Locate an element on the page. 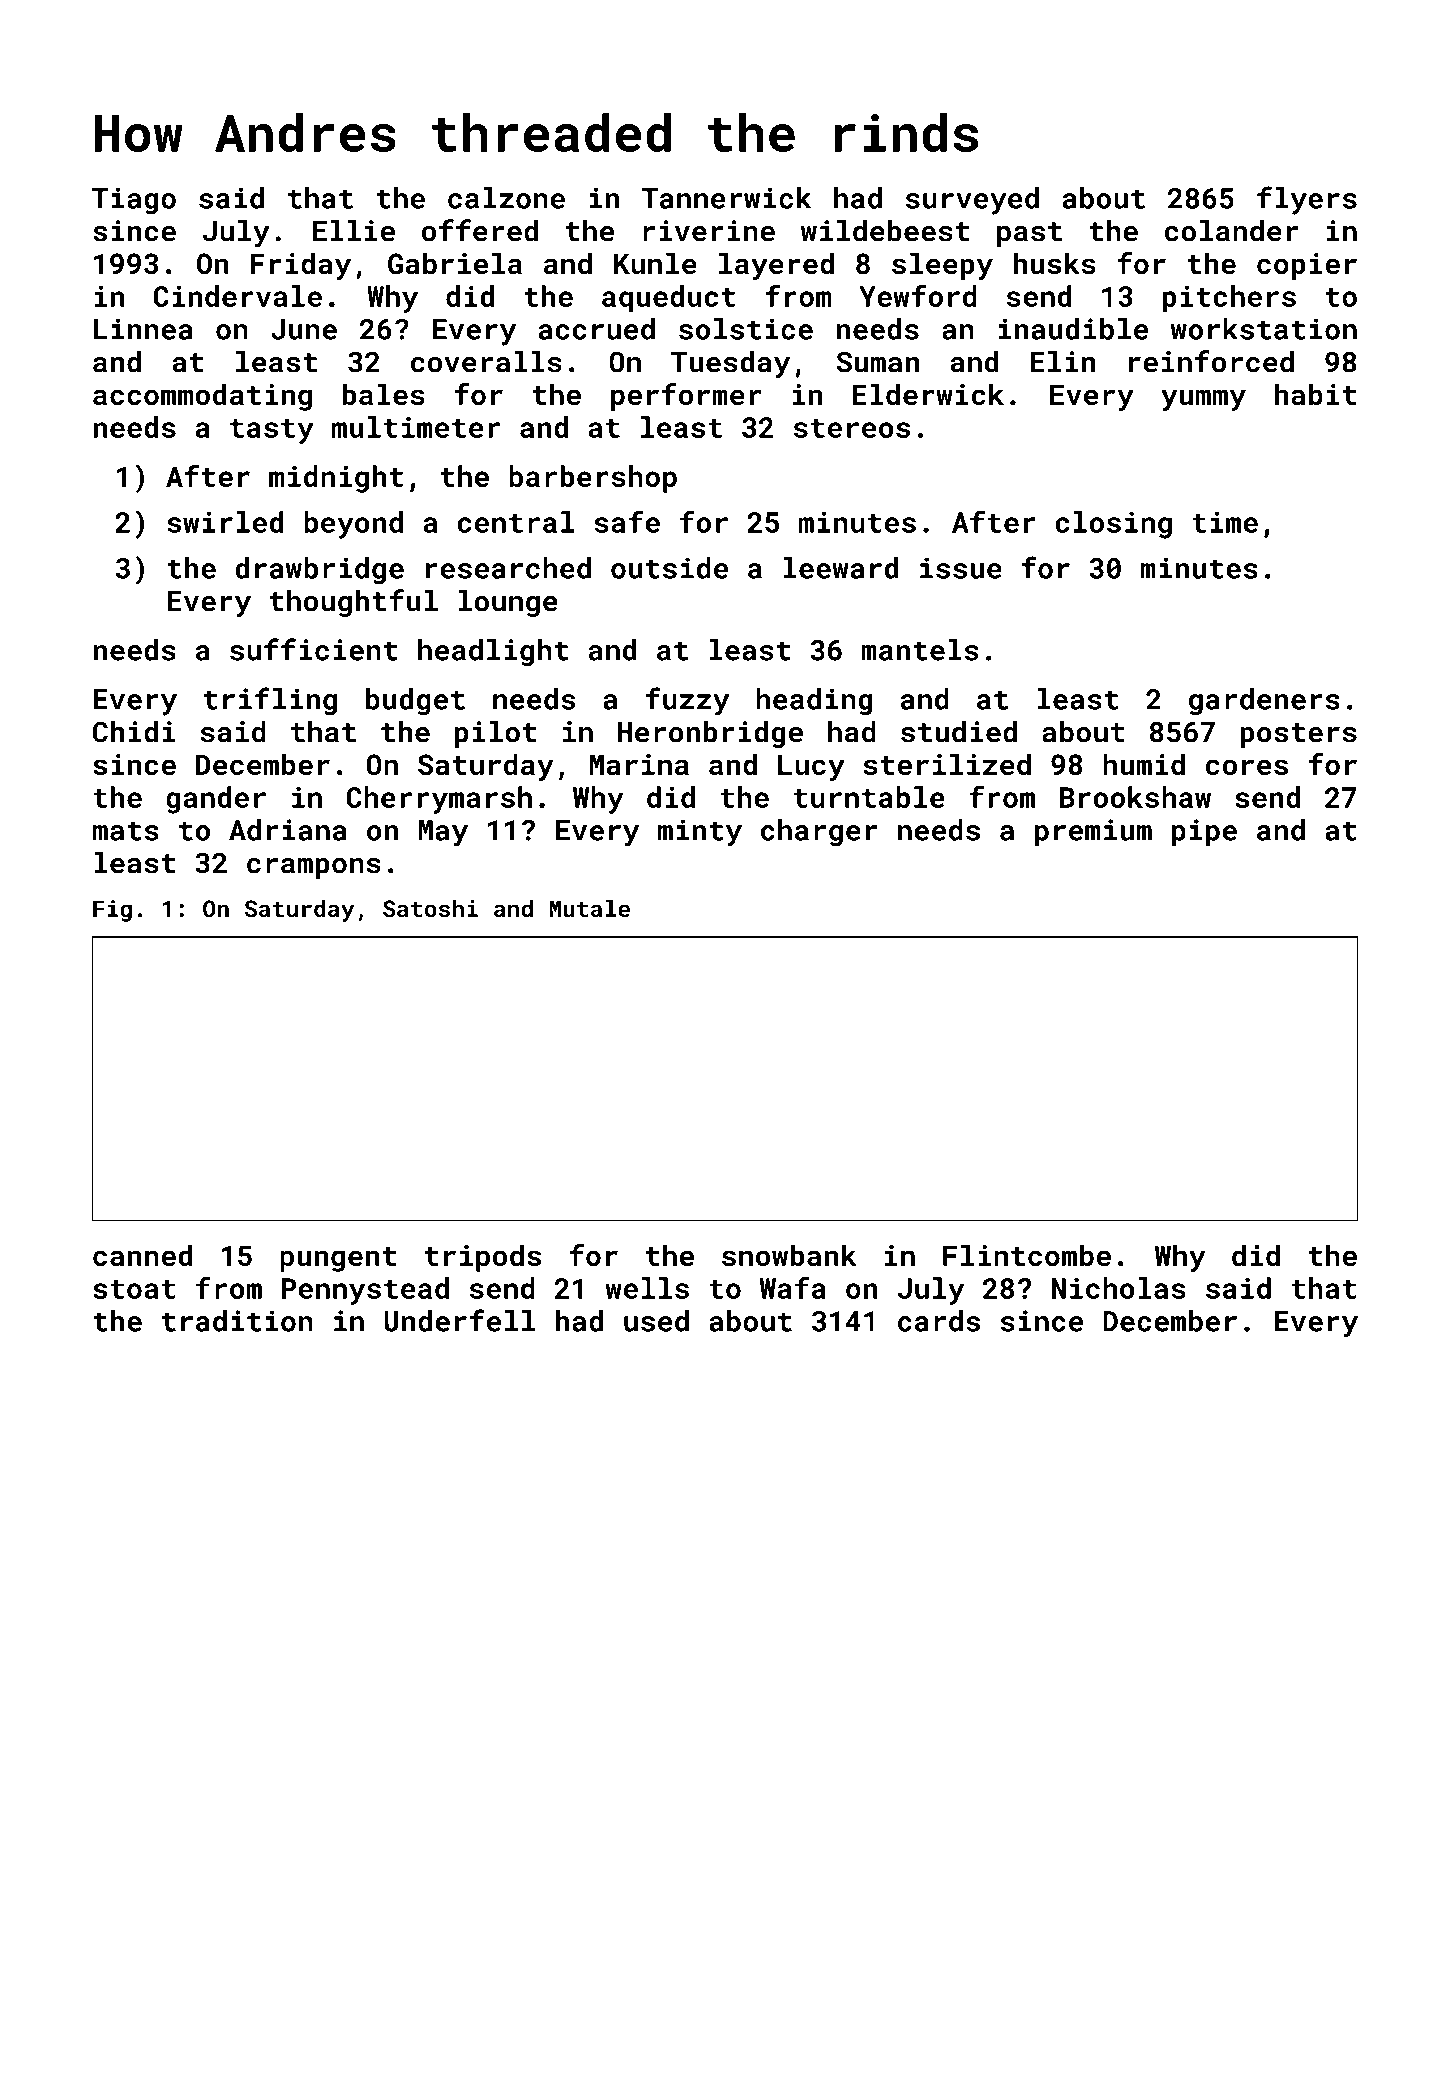  inaudible is located at coordinates (1073, 329).
